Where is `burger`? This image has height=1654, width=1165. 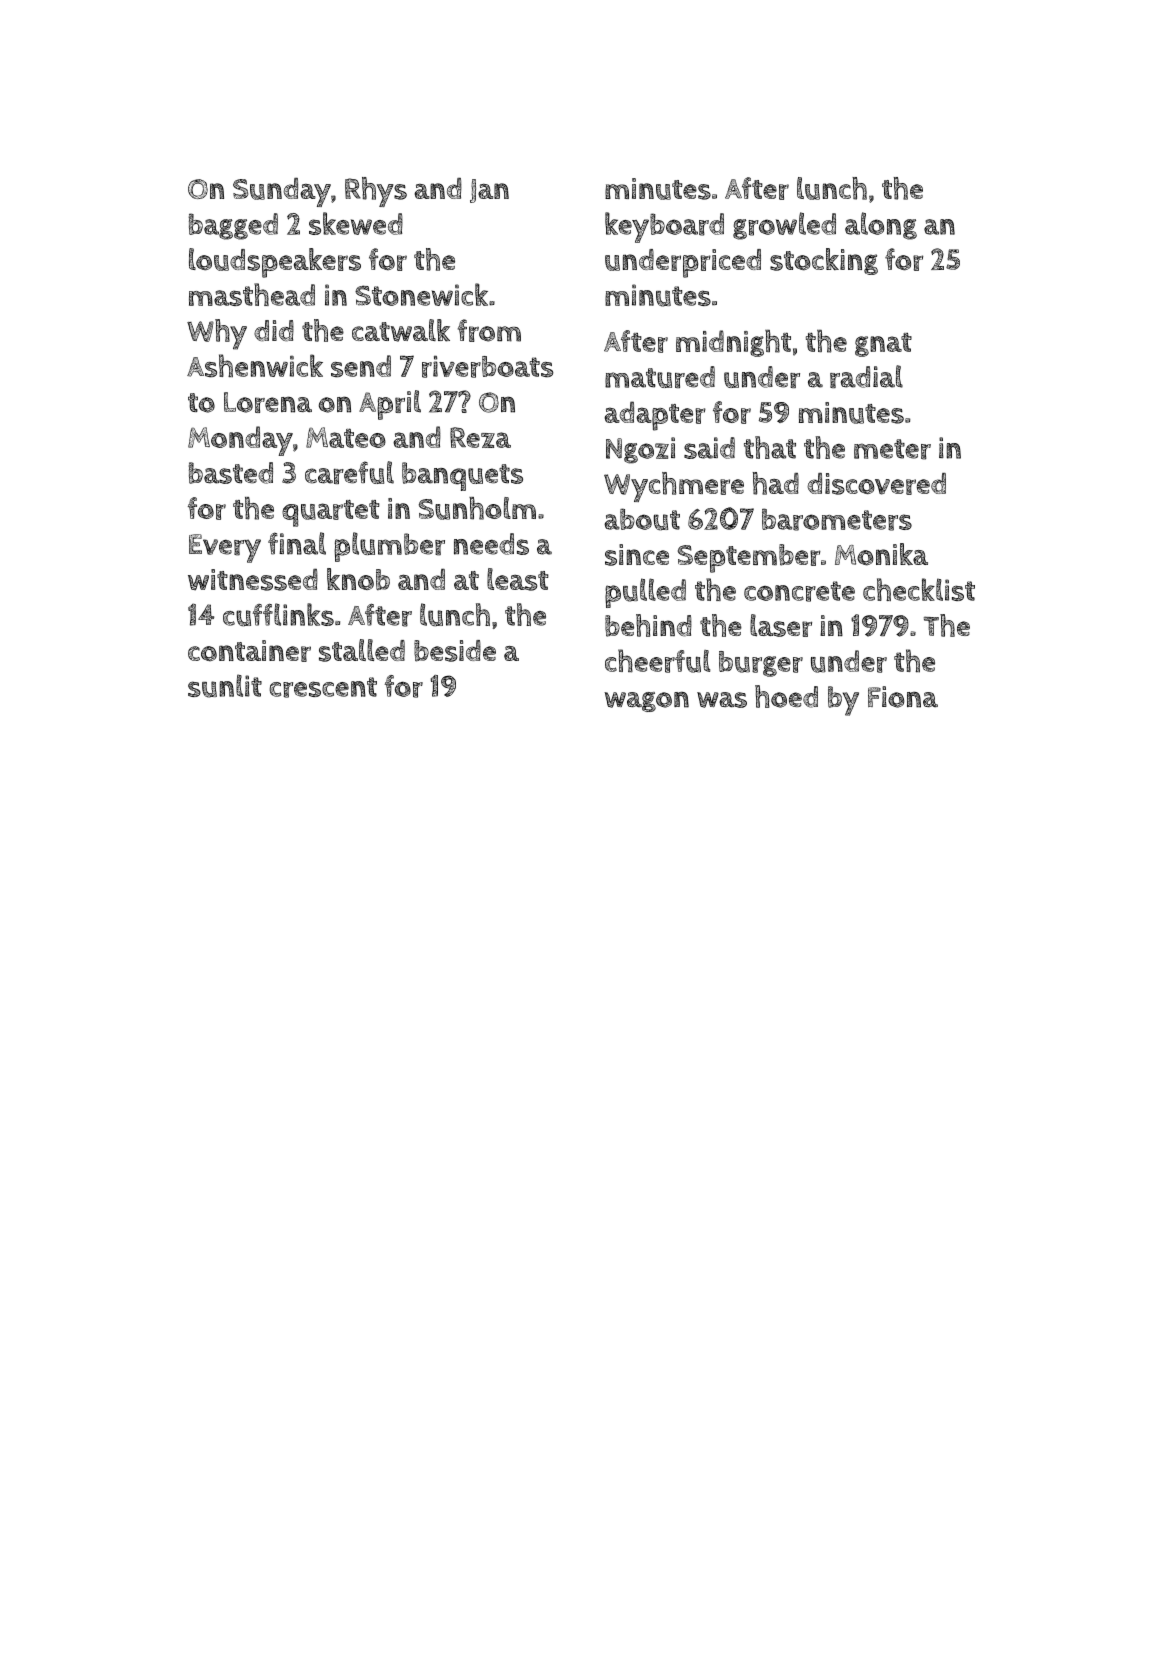
burger is located at coordinates (761, 664).
